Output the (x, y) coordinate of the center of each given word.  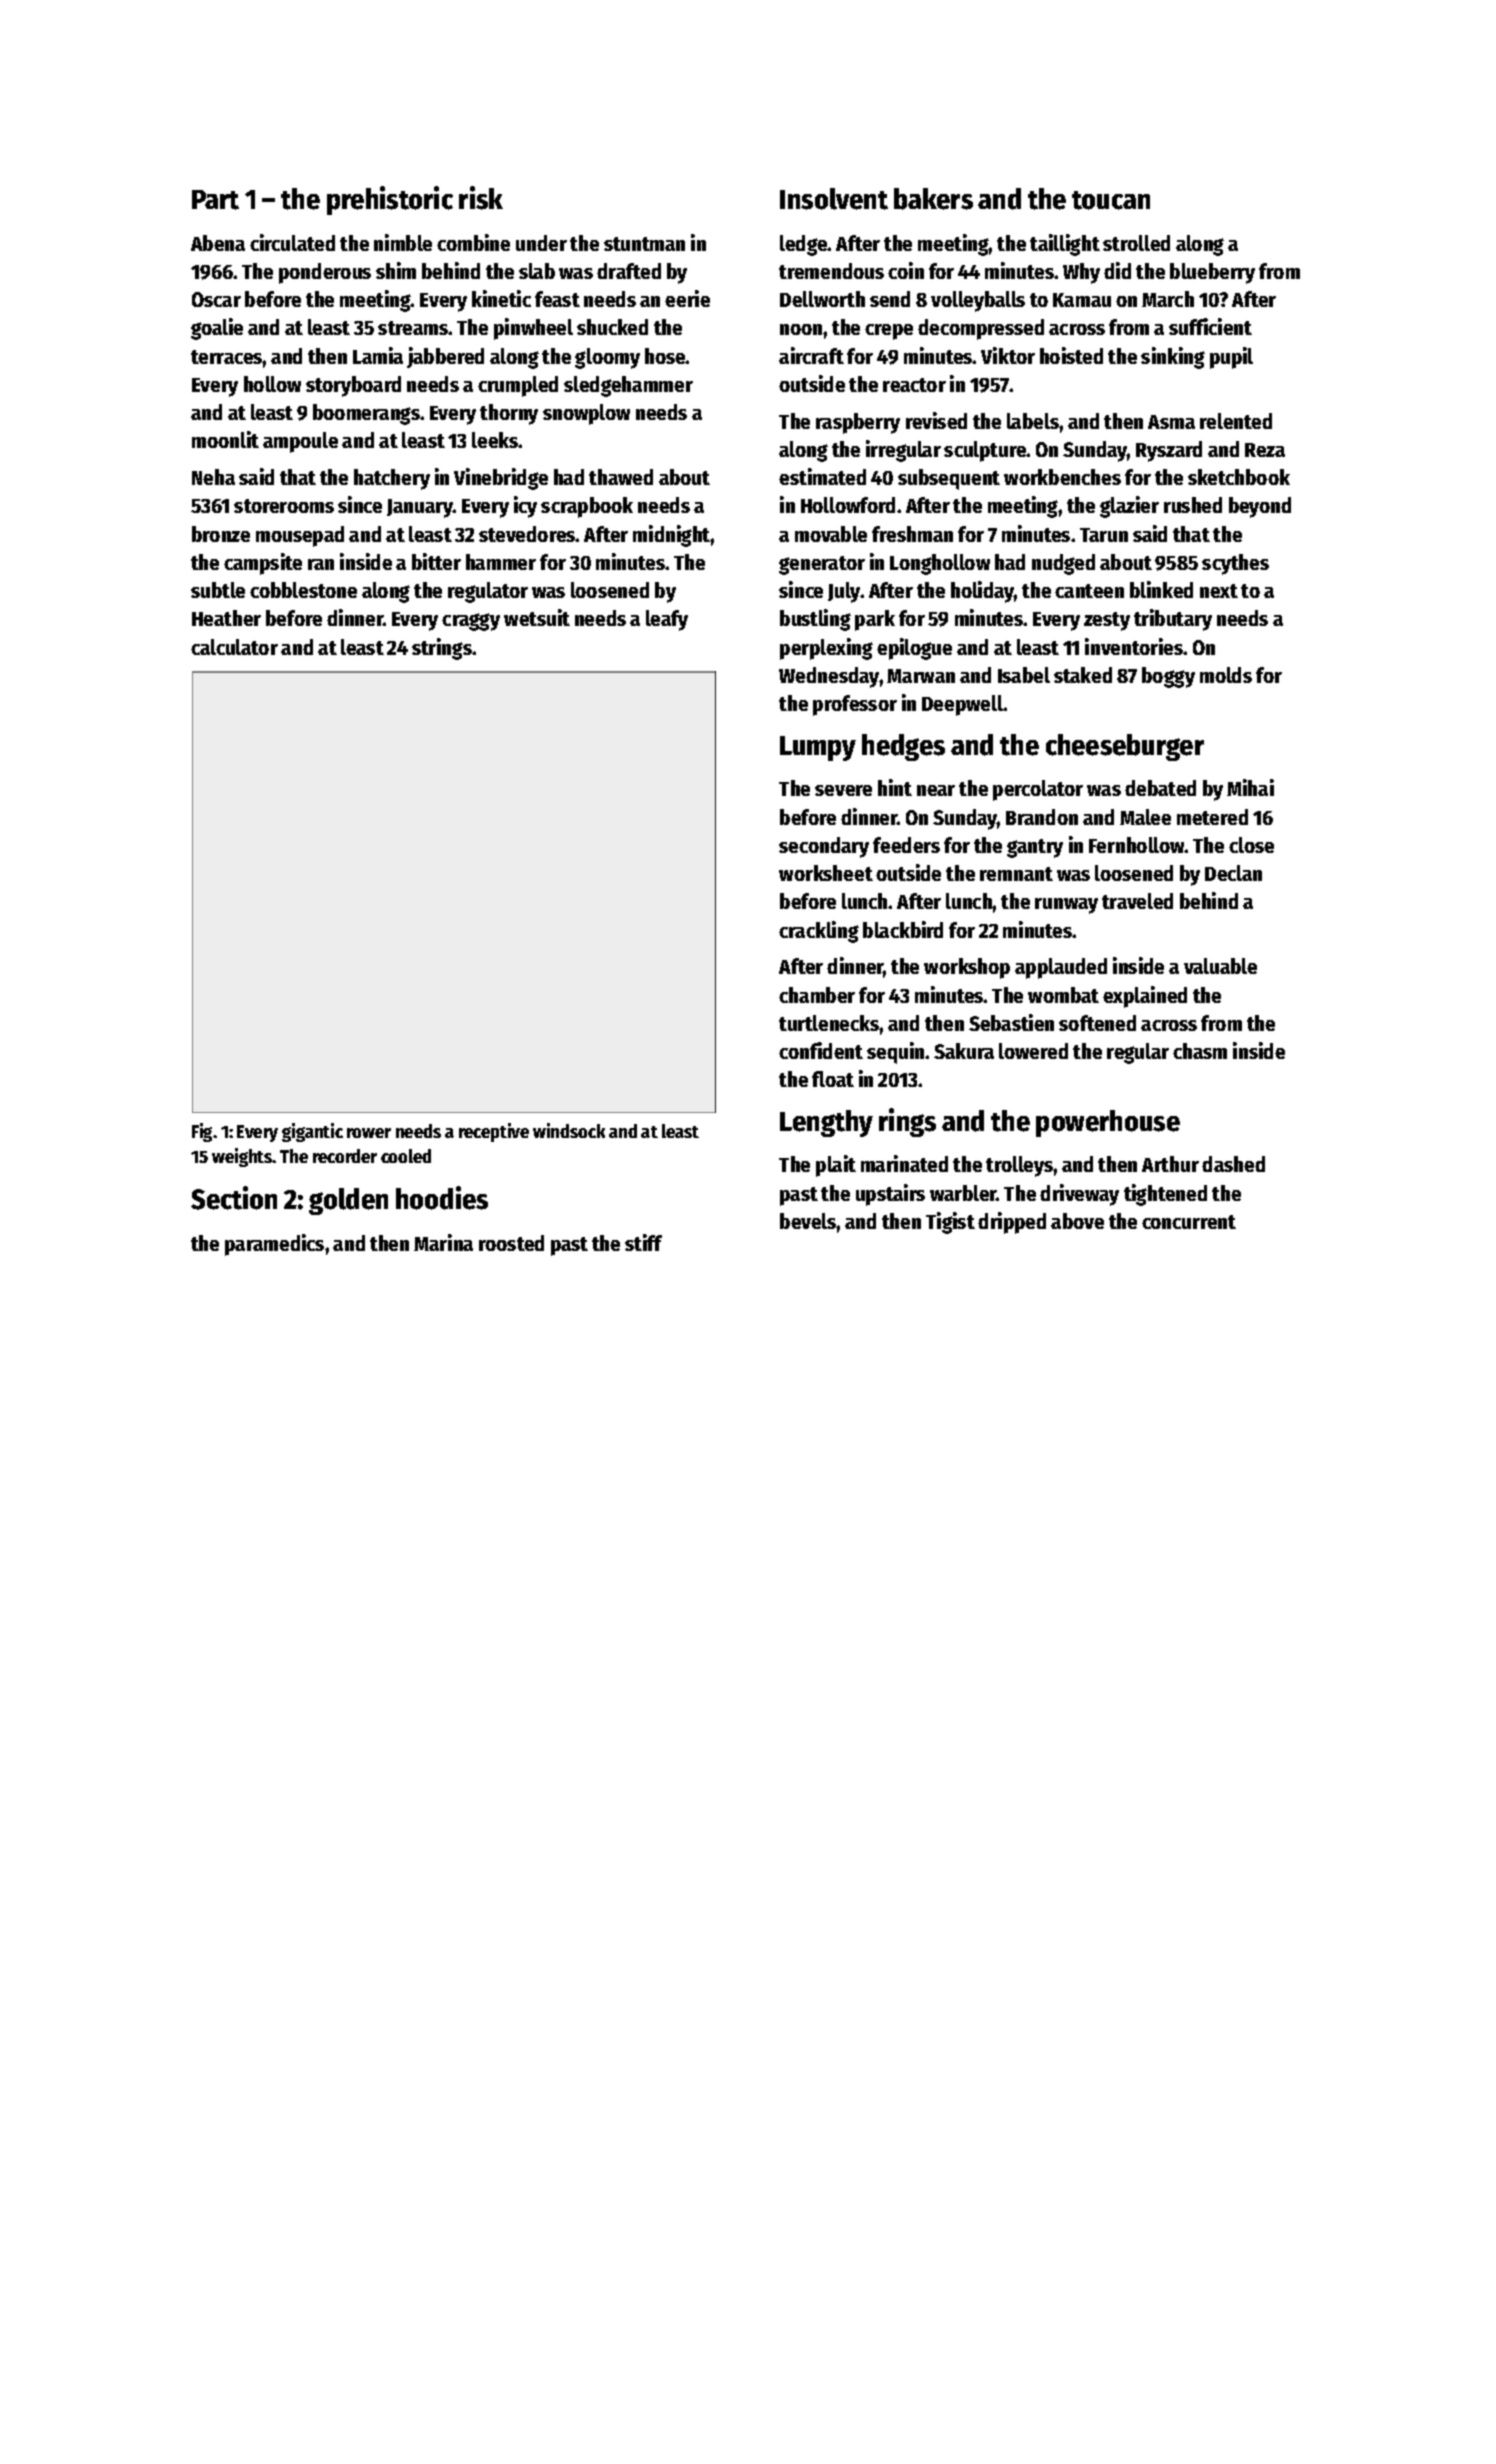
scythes (1235, 564)
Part (215, 200)
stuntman (644, 244)
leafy (667, 620)
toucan (1111, 200)
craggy (471, 622)
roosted (511, 1243)
